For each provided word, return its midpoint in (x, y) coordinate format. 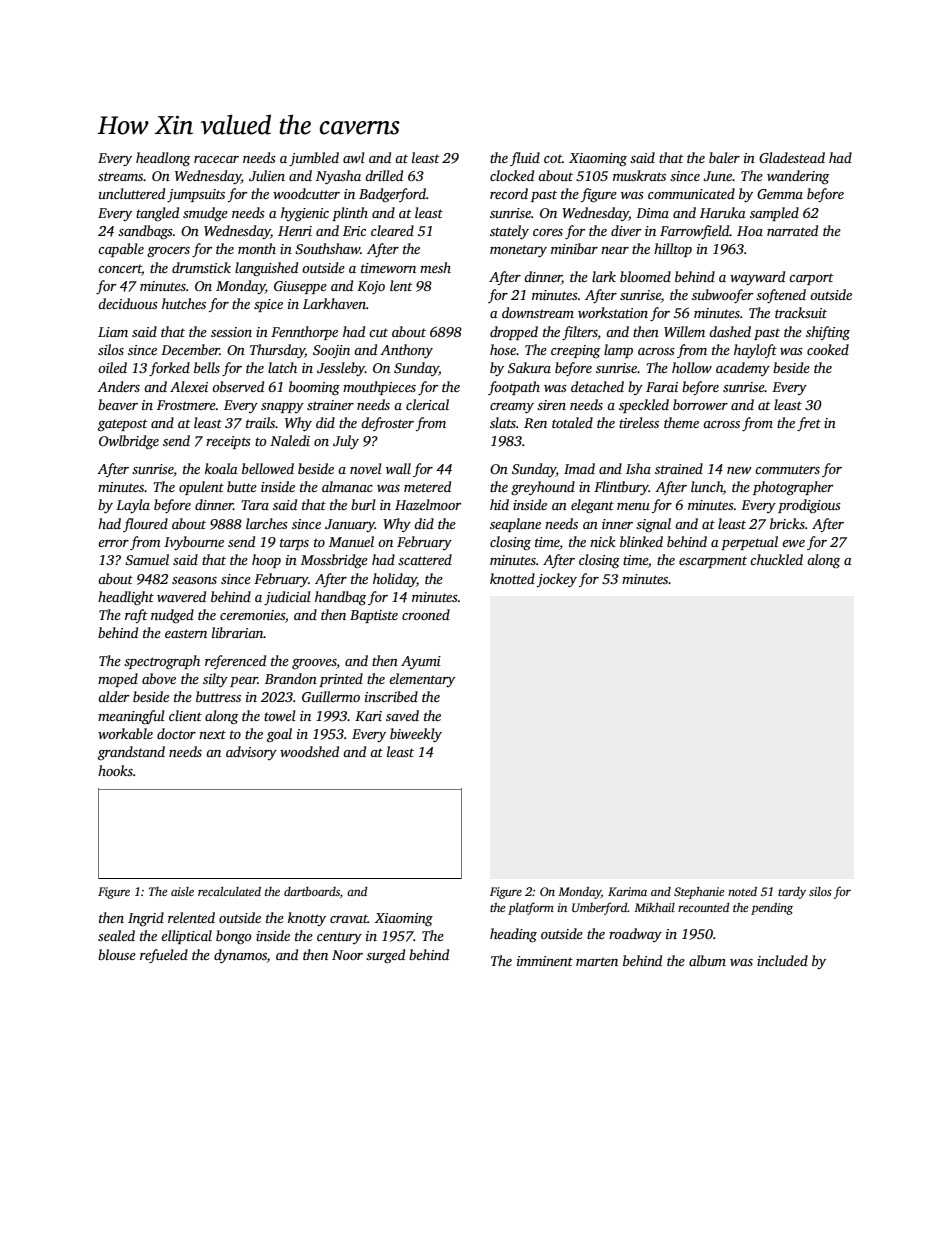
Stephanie (699, 893)
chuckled (776, 559)
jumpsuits (196, 195)
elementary (422, 680)
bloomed (645, 276)
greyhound (543, 488)
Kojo (371, 287)
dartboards (312, 891)
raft (136, 616)
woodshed (309, 751)
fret (809, 424)
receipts (228, 442)
